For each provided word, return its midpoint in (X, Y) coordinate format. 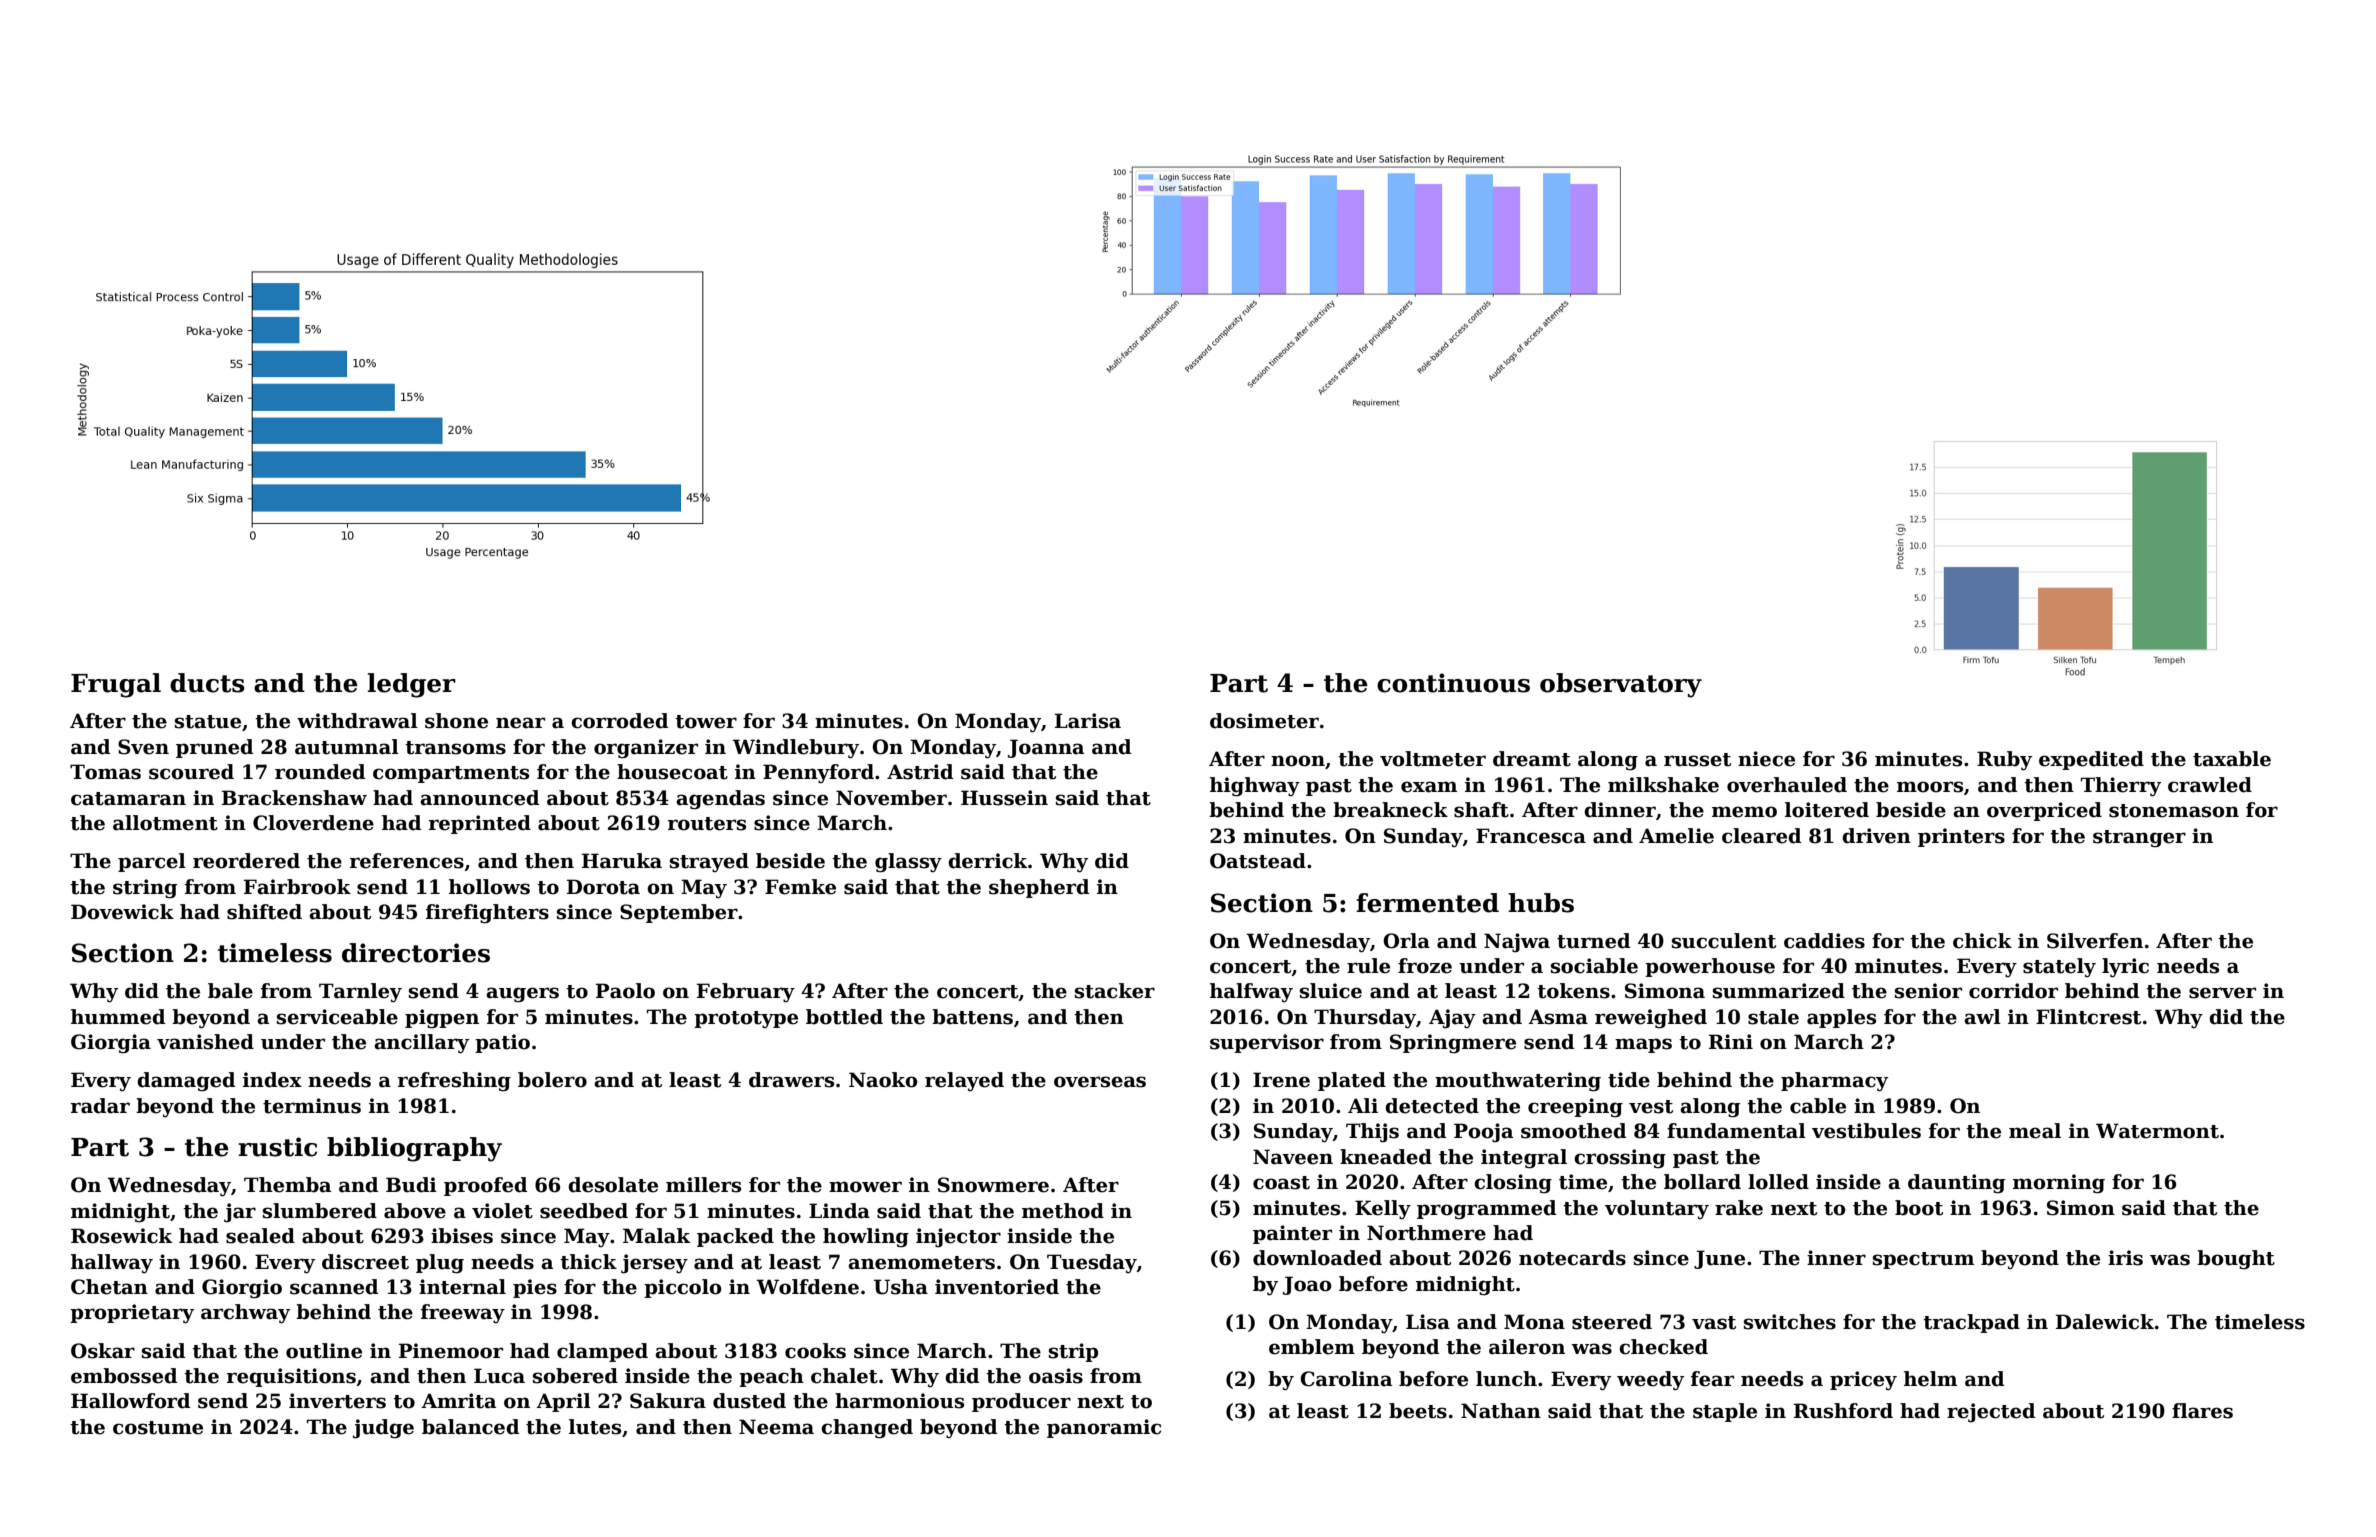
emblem (1312, 1347)
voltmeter (1433, 759)
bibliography (414, 1149)
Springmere (1453, 1043)
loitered (1827, 810)
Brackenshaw (294, 798)
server (2222, 993)
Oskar (103, 1351)
